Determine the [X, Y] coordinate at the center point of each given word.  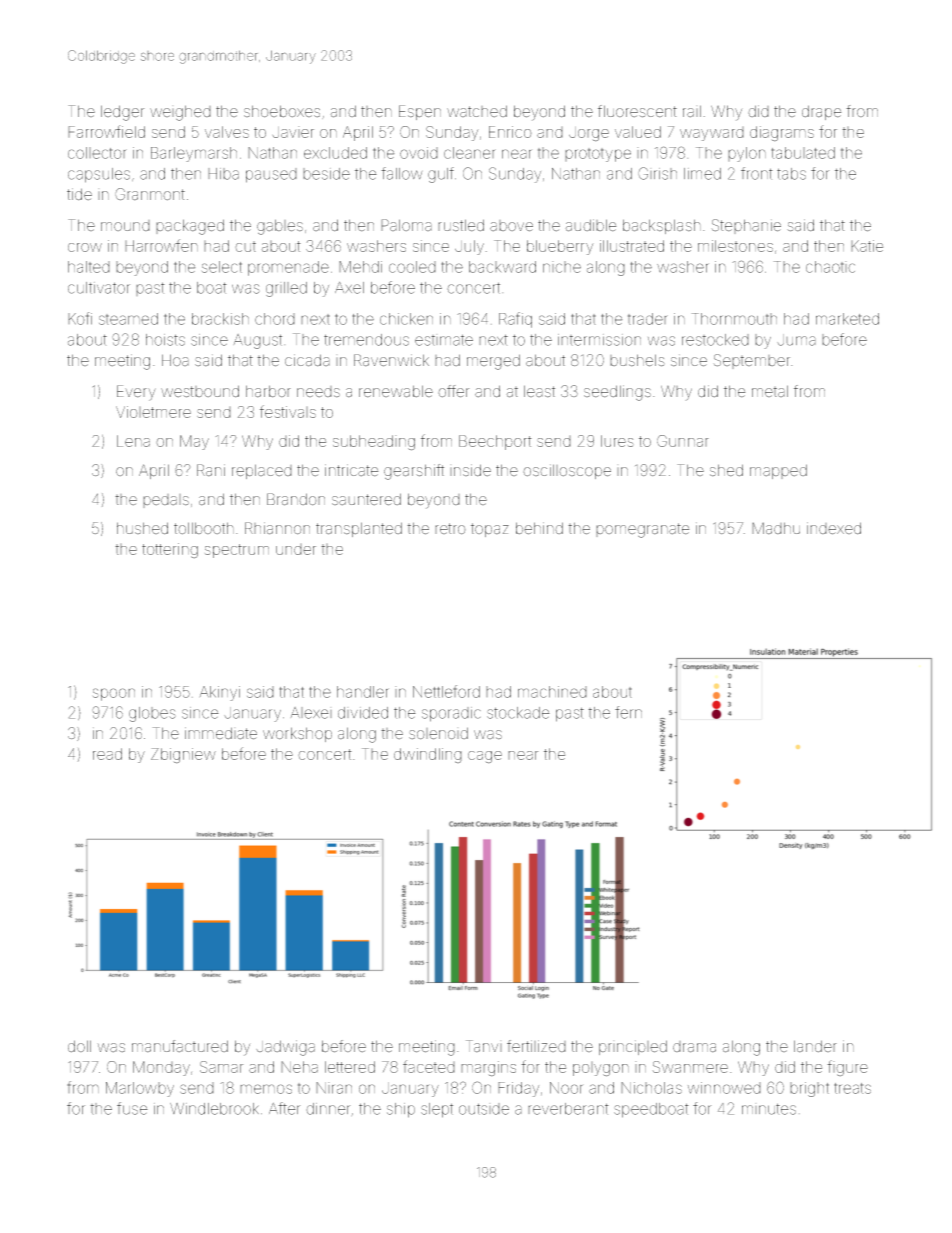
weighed [180, 113]
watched [477, 111]
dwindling [428, 755]
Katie [867, 246]
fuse [132, 1108]
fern [628, 712]
